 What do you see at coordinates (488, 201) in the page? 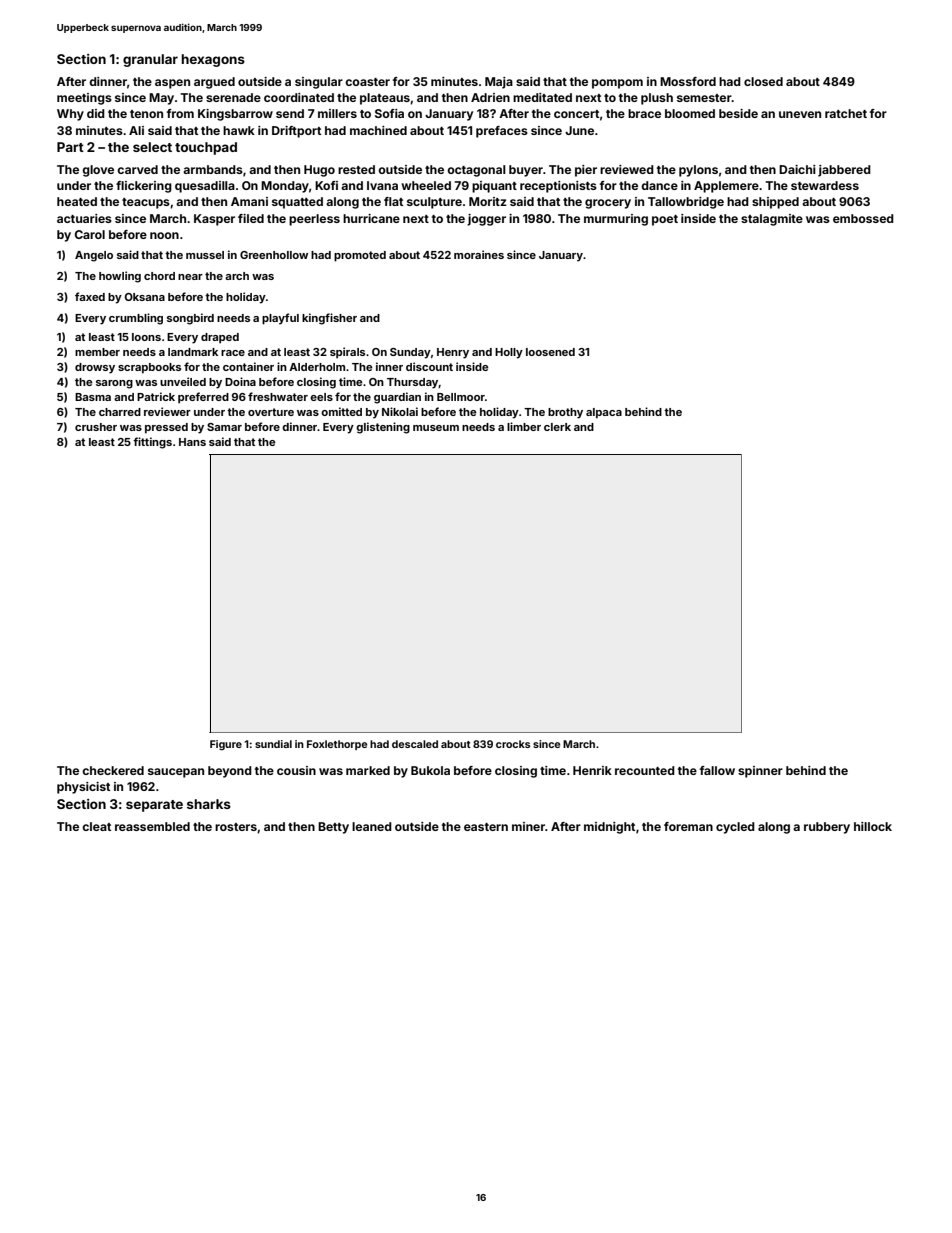
I see `Moritz` at bounding box center [488, 201].
